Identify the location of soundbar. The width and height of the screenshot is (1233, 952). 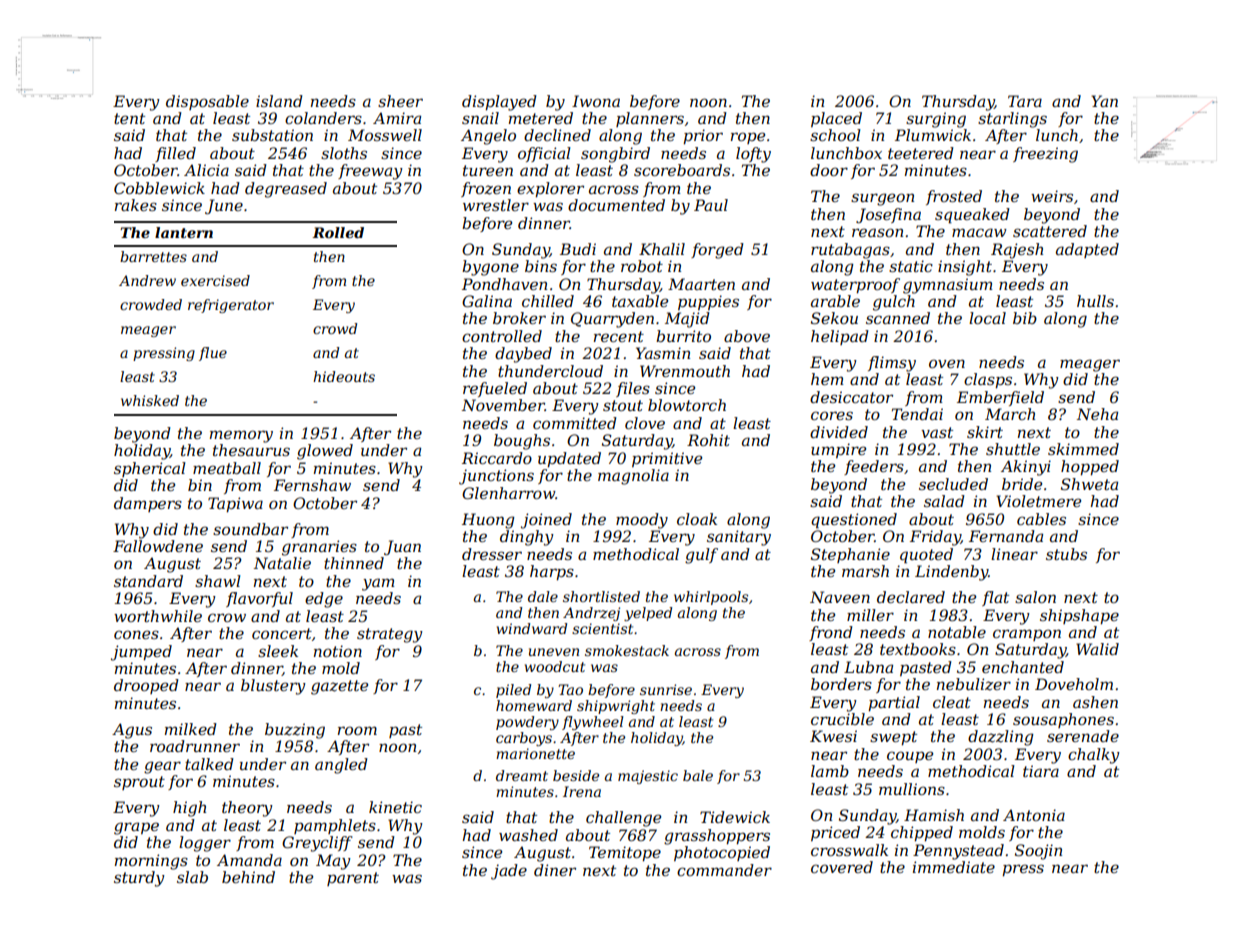
(250, 529).
